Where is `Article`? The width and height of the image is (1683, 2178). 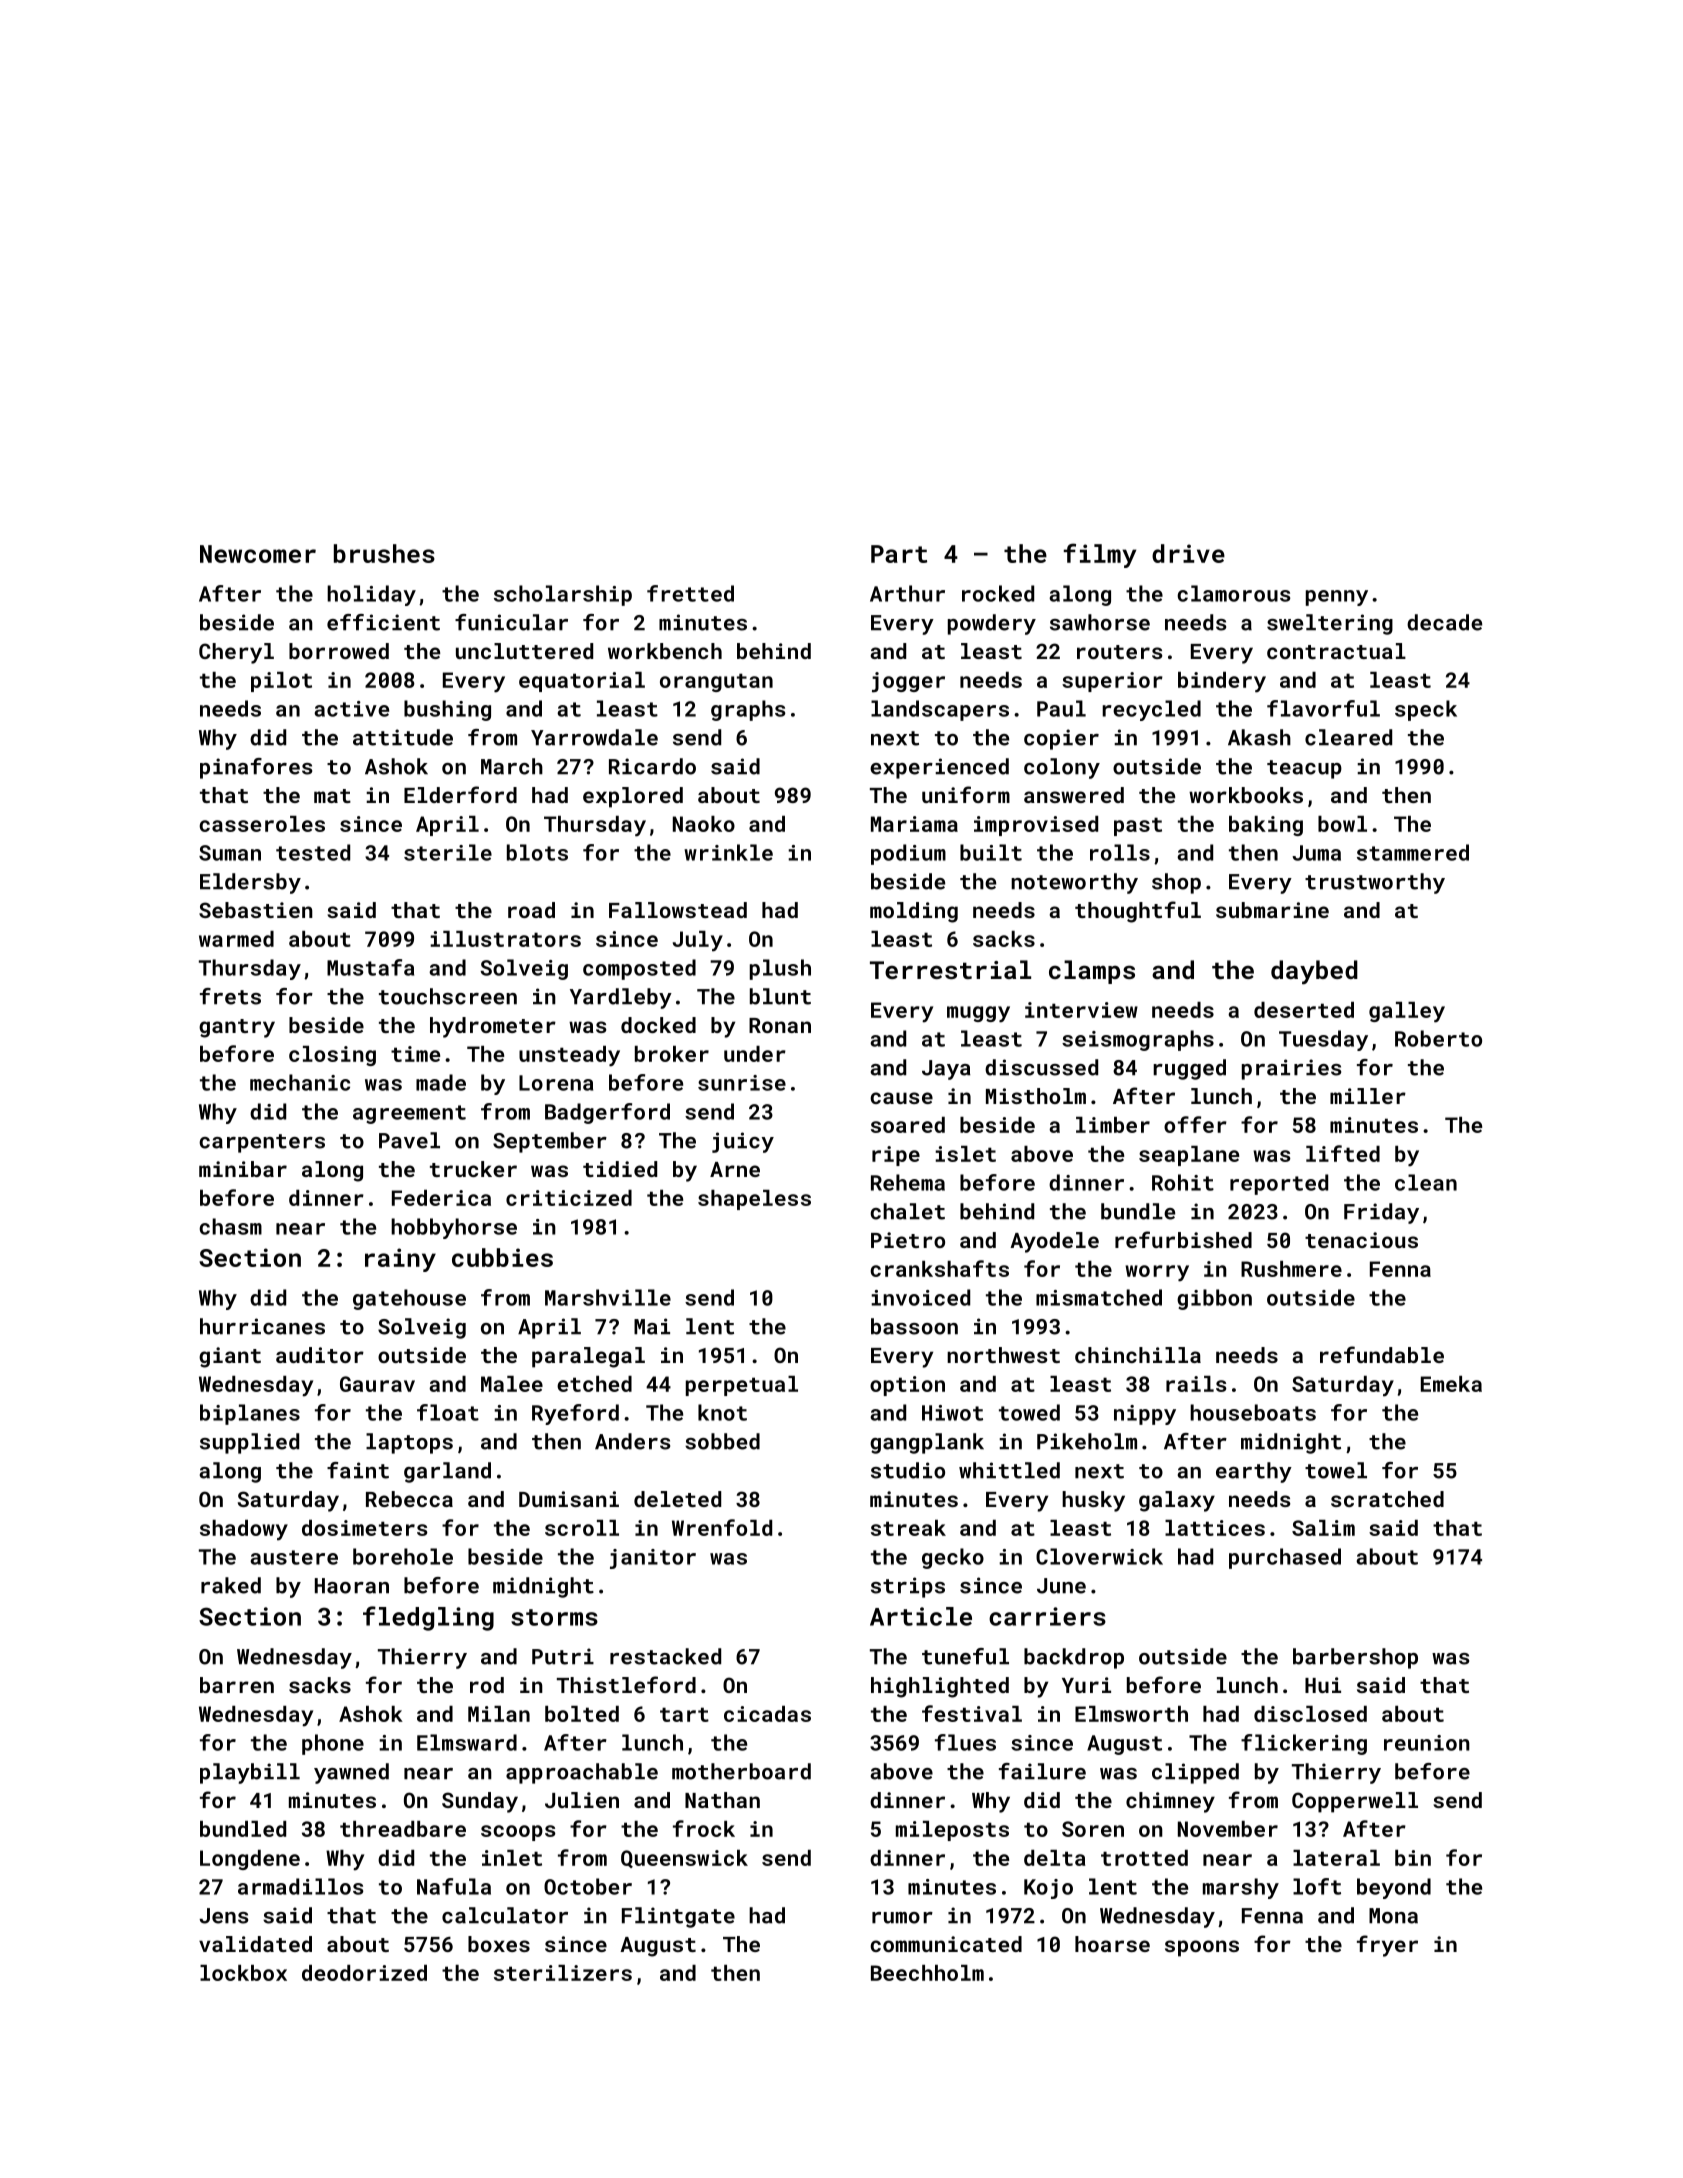
Article is located at coordinates (921, 1616).
